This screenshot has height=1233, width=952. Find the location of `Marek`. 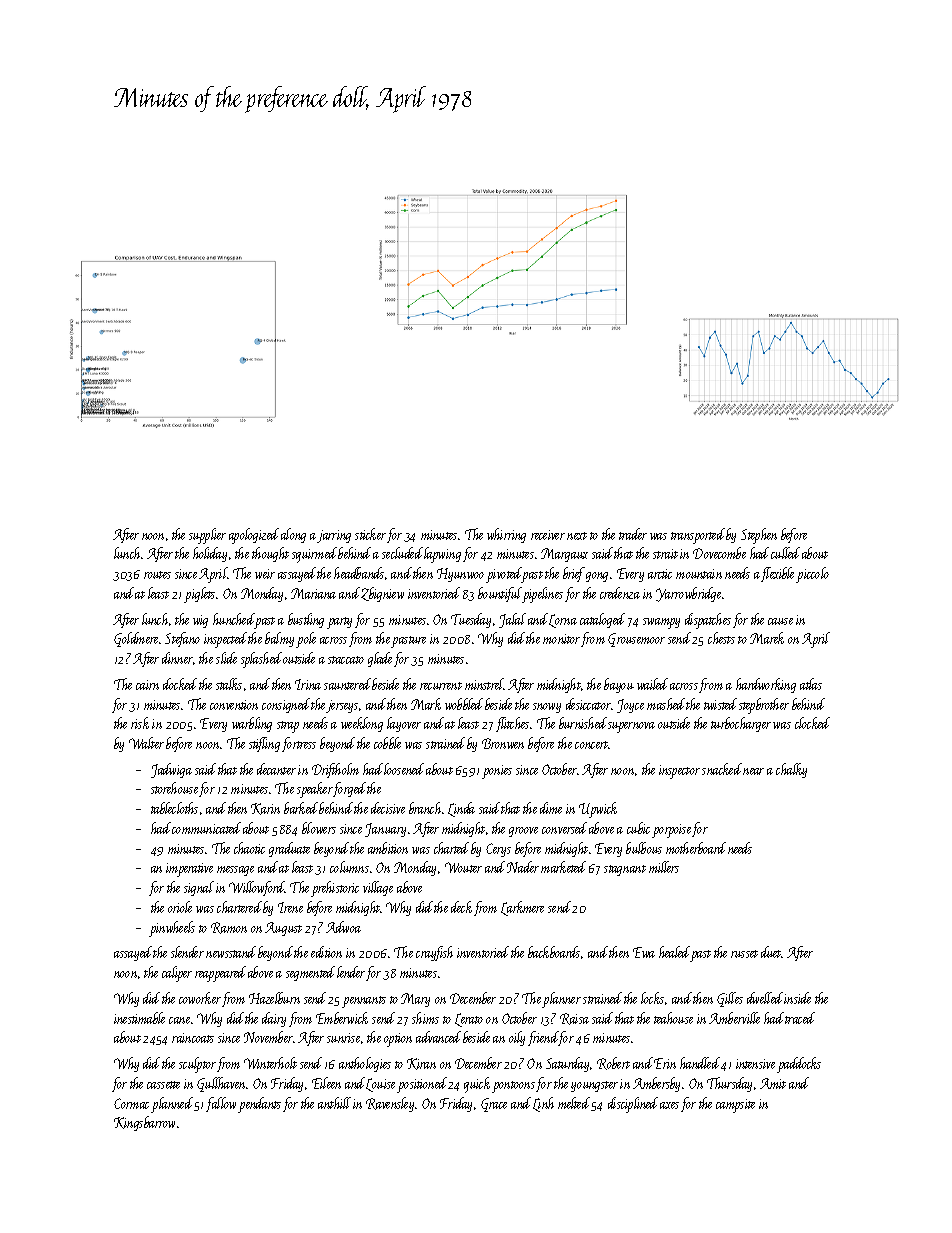

Marek is located at coordinates (767, 638).
